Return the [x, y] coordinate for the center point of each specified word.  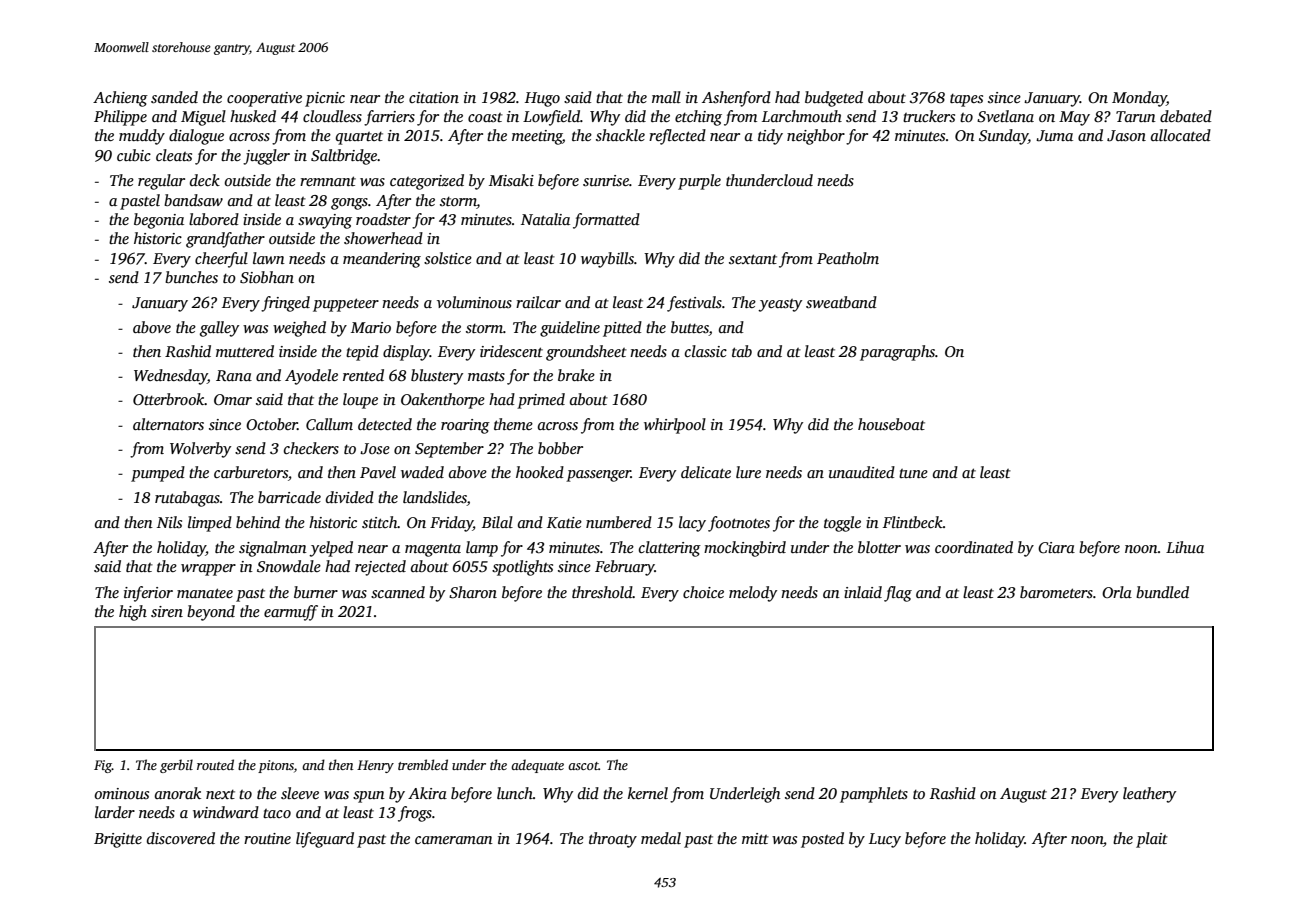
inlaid [863, 592]
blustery [437, 377]
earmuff [291, 613]
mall [666, 97]
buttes [690, 327]
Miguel [203, 118]
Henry [375, 766]
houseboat [891, 424]
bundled [1162, 592]
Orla [1117, 592]
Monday [1139, 99]
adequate [537, 766]
